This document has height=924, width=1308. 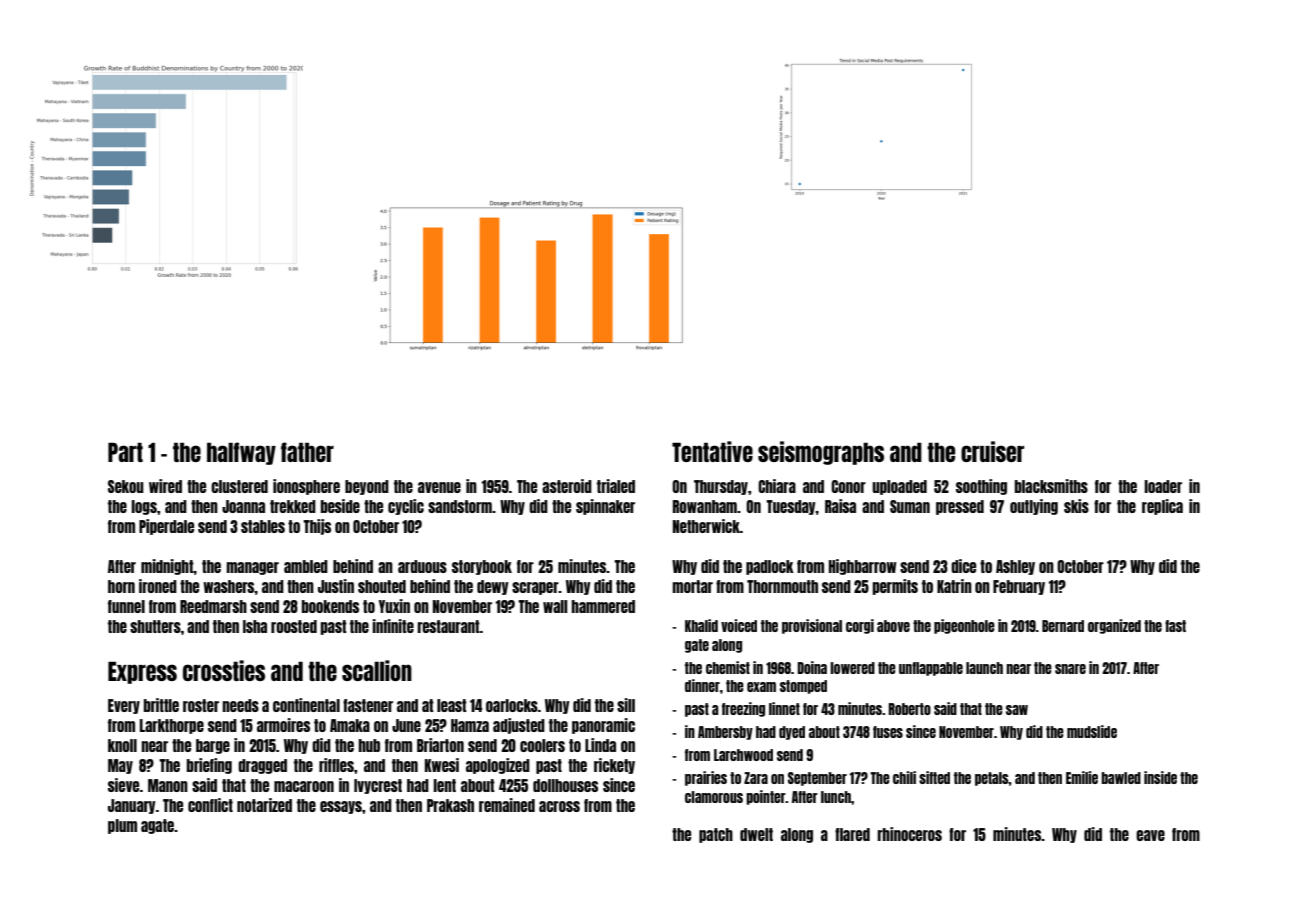 What do you see at coordinates (712, 451) in the document?
I see `Tentative` at bounding box center [712, 451].
